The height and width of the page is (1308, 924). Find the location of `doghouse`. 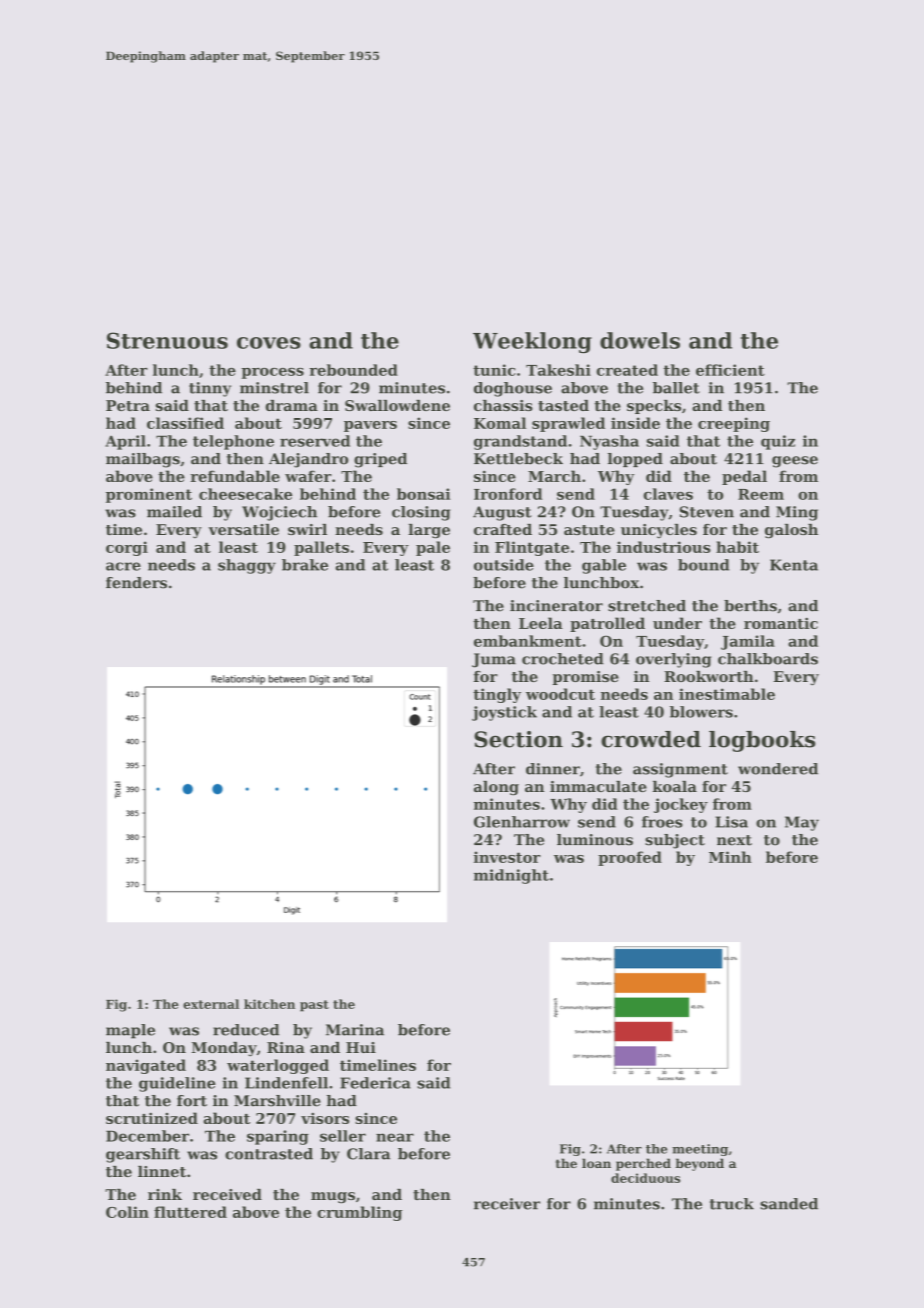

doghouse is located at coordinates (513, 389).
